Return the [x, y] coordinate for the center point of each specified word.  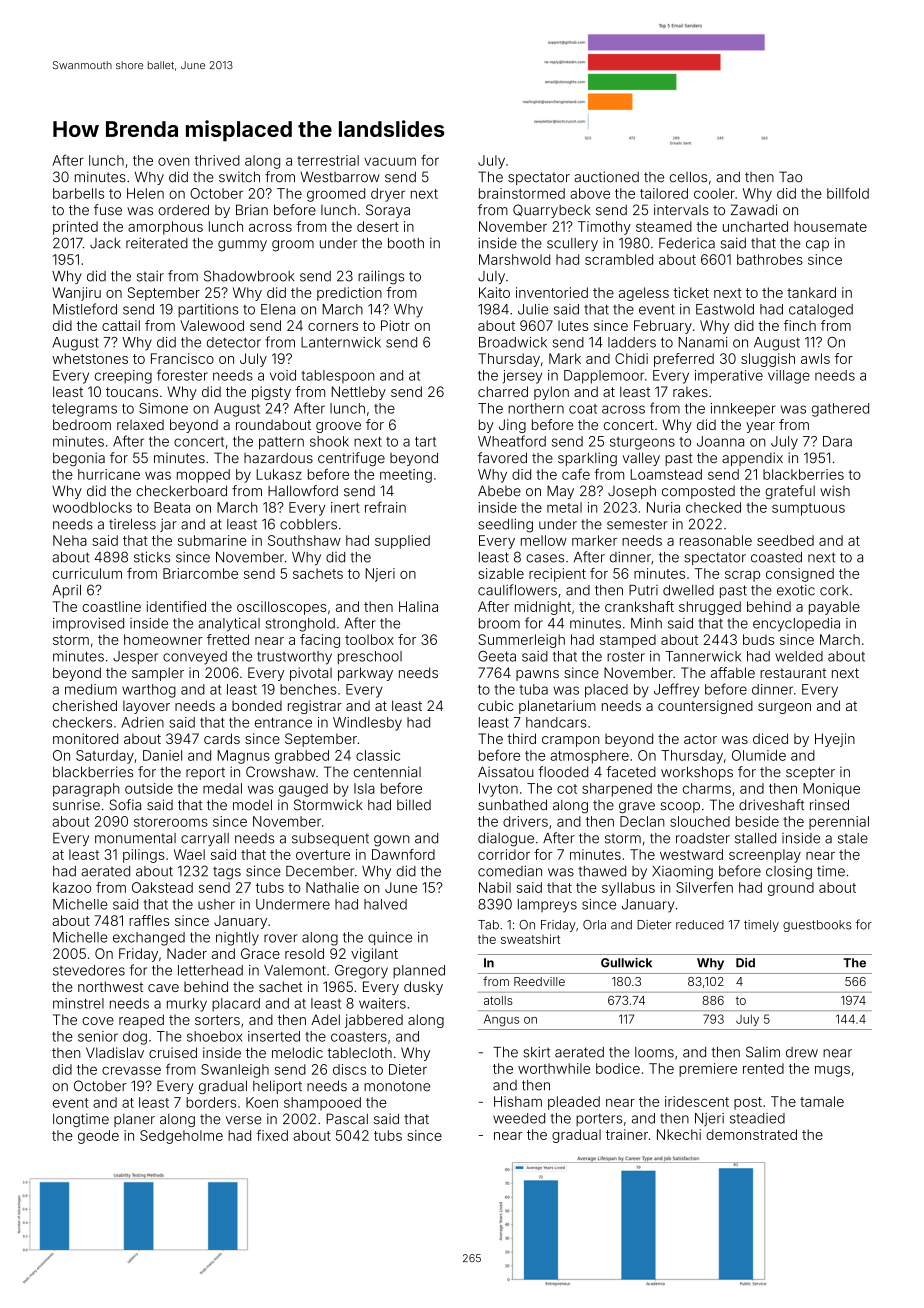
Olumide [759, 755]
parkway [365, 674]
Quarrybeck [552, 211]
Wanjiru [76, 294]
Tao [790, 177]
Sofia [125, 805]
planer [134, 1120]
